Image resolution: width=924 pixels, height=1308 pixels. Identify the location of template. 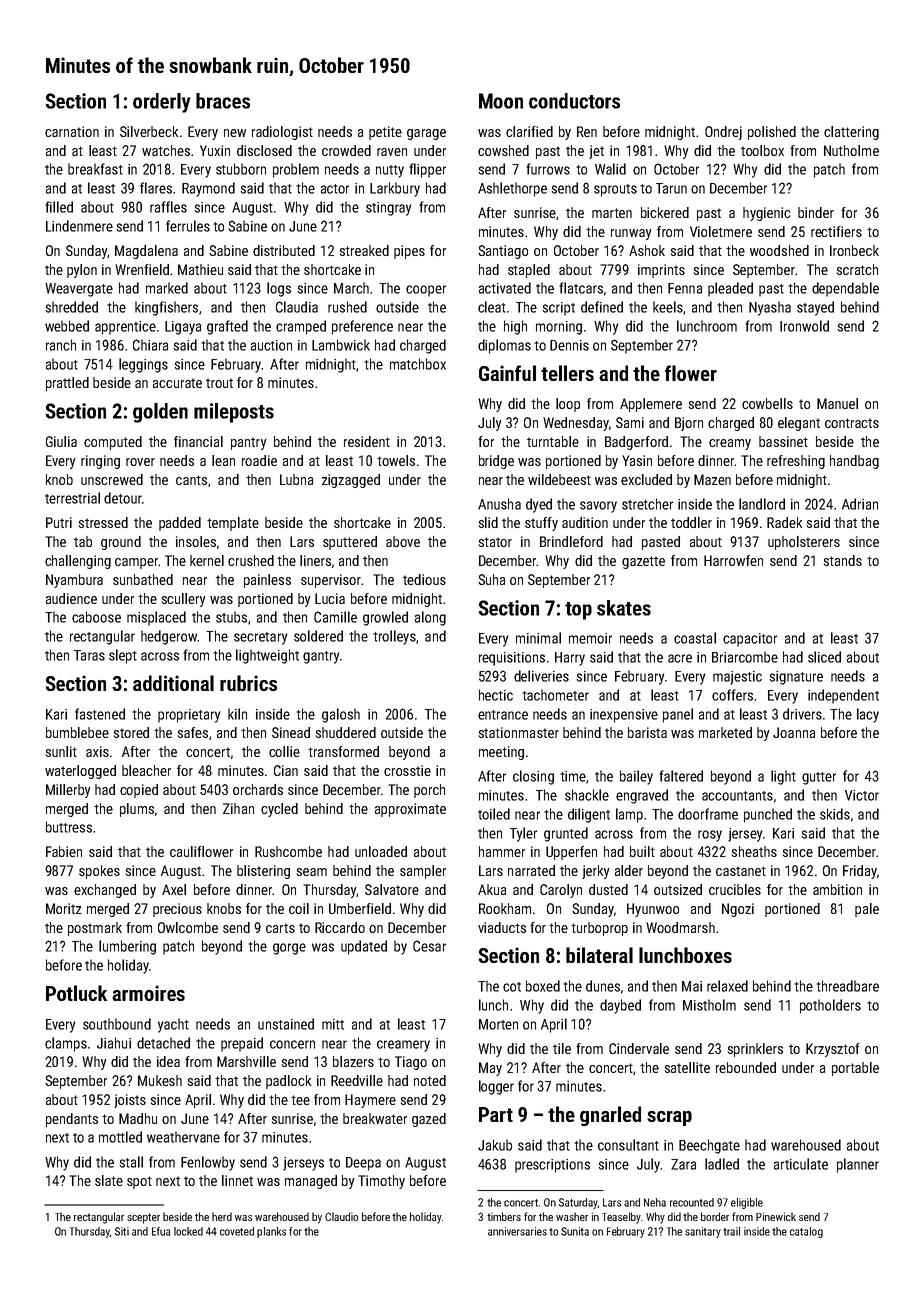
(233, 524).
